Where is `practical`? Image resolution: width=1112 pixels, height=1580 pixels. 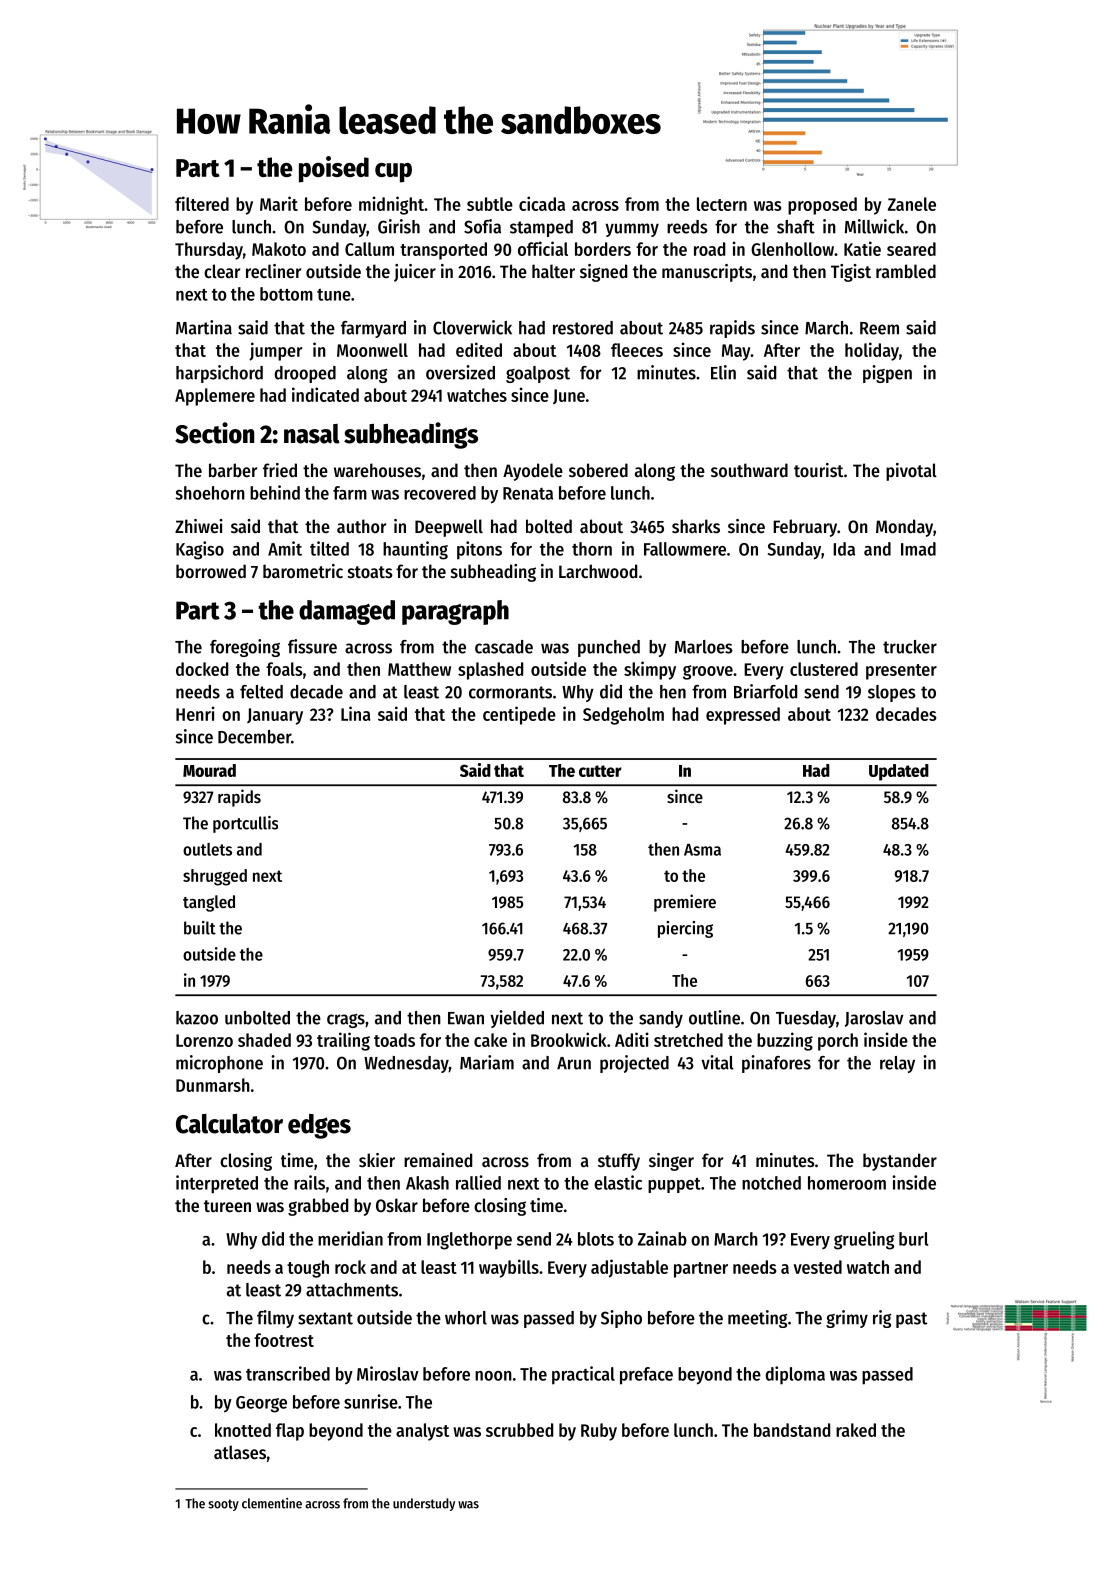 practical is located at coordinates (583, 1375).
